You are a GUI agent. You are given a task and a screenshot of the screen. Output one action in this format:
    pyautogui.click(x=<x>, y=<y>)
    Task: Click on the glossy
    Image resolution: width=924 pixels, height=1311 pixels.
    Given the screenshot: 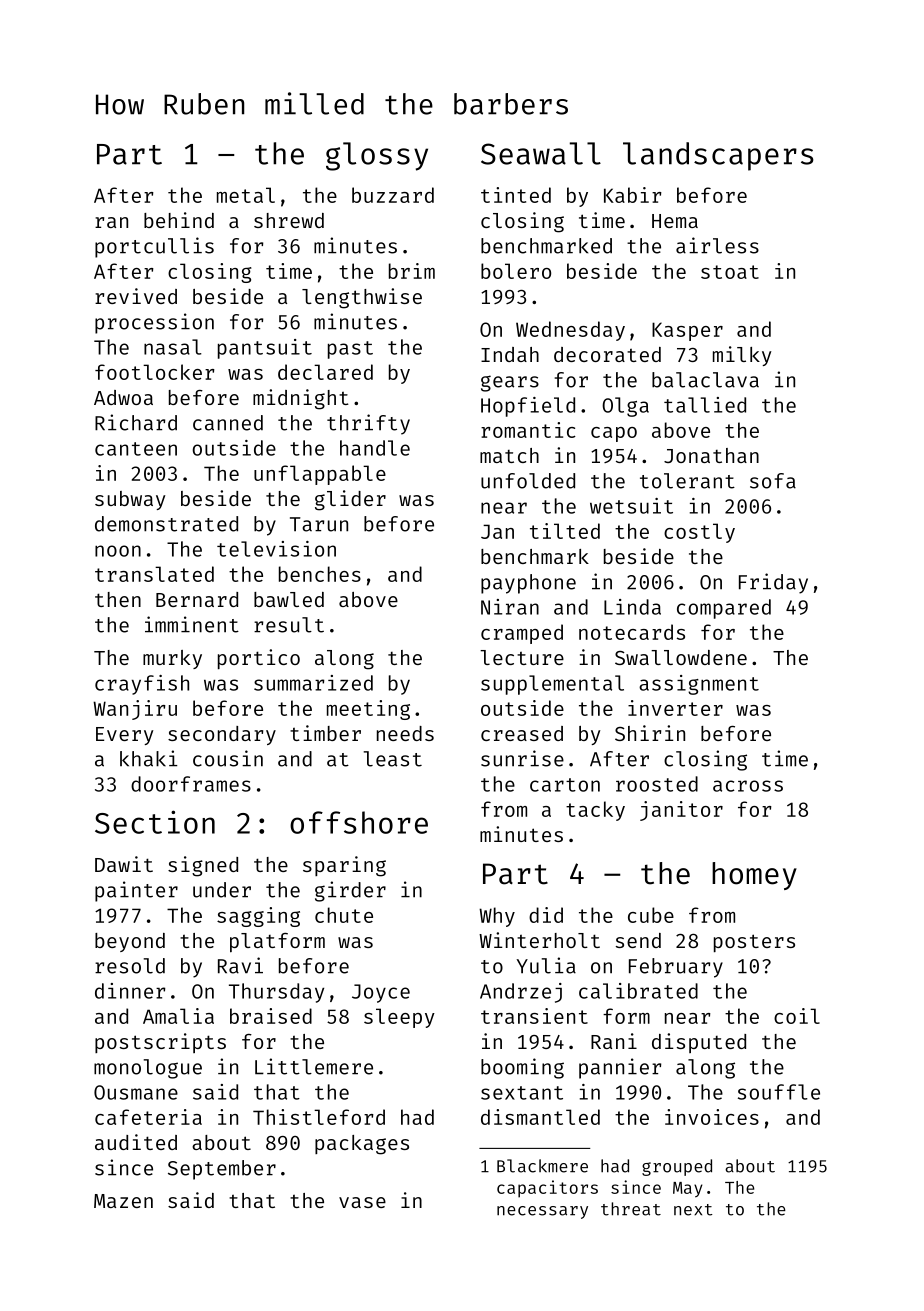 What is the action you would take?
    pyautogui.click(x=377, y=156)
